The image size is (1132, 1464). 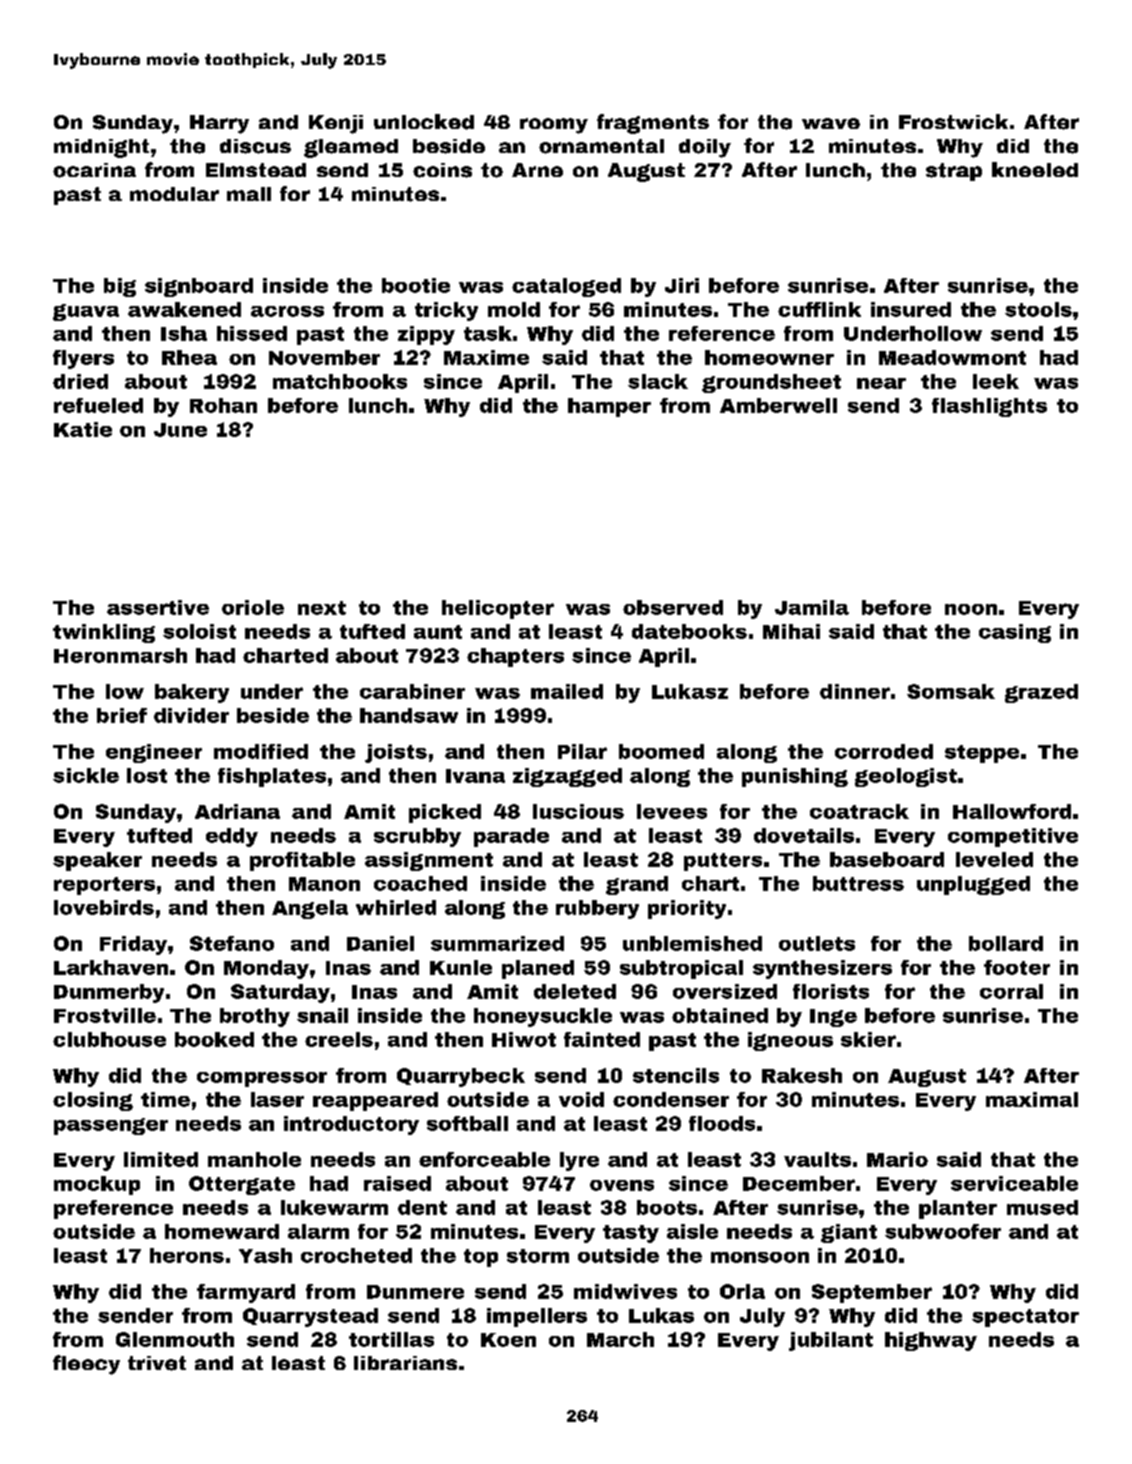 I want to click on ocarina, so click(x=94, y=170).
